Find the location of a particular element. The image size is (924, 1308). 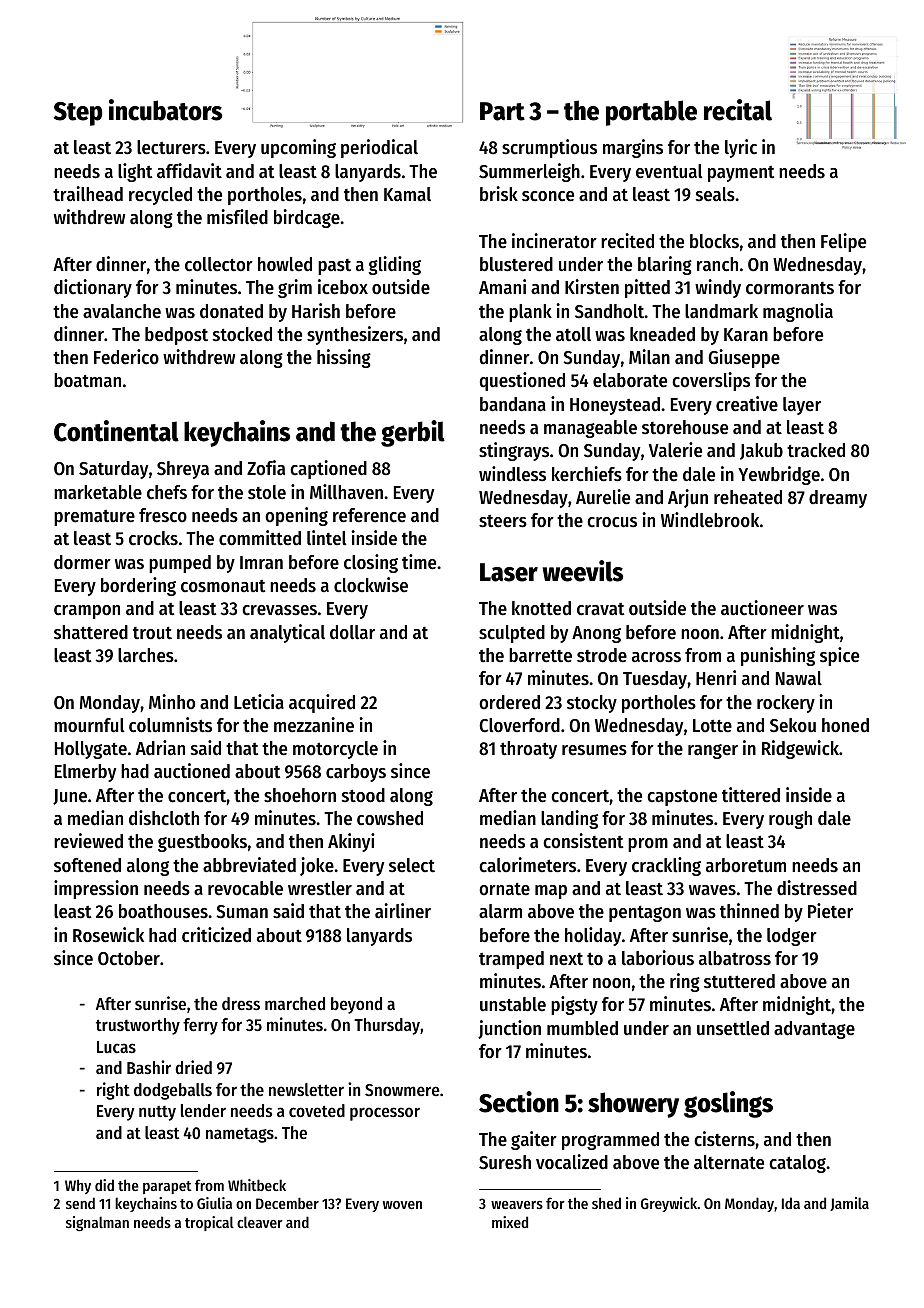

dishcloth is located at coordinates (164, 818).
